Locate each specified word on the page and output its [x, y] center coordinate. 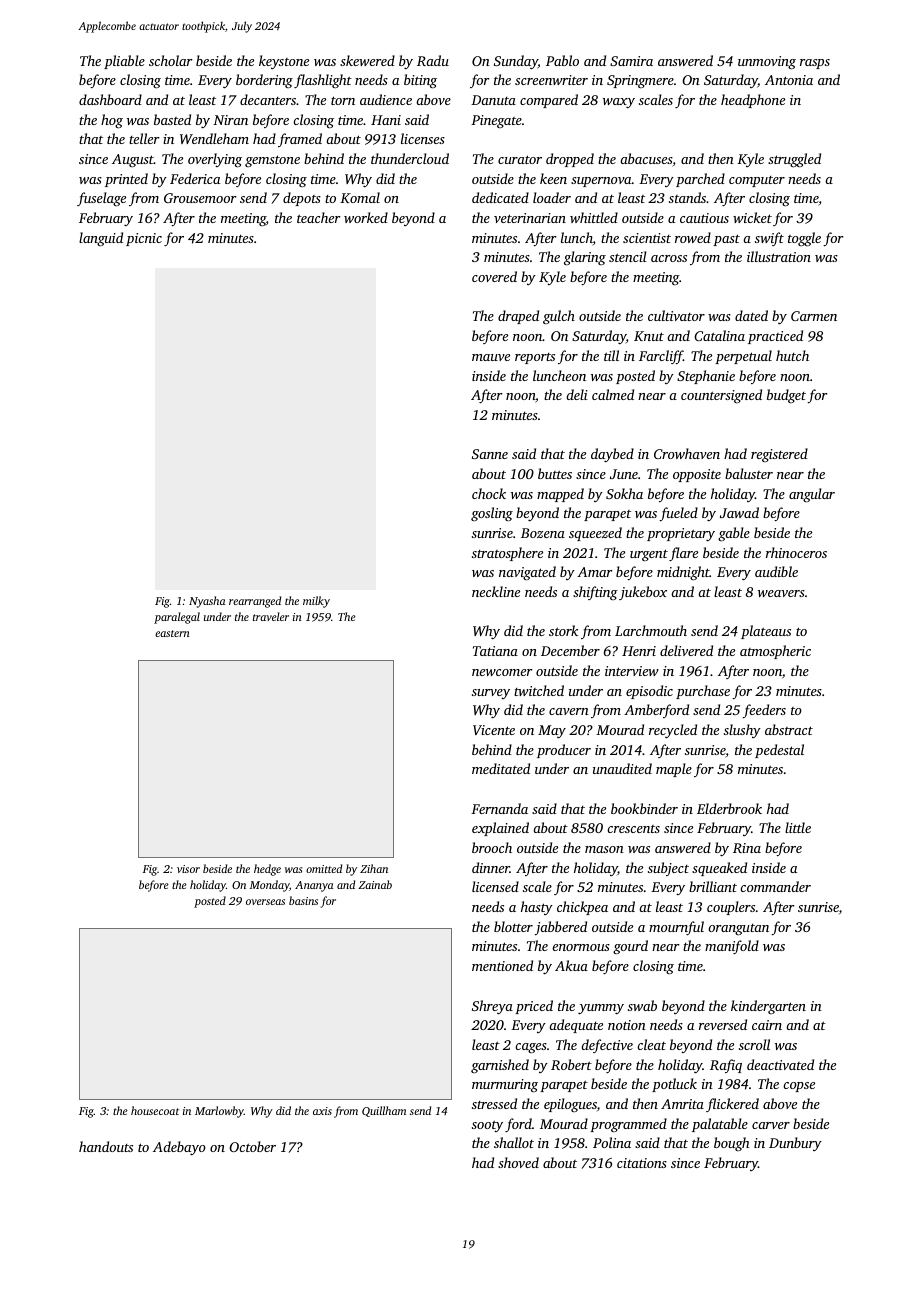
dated [751, 315]
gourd [630, 947]
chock [489, 493]
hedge [267, 870]
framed [300, 140]
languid [101, 239]
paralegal [177, 618]
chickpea [582, 908]
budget [786, 396]
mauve [491, 357]
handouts [106, 1146]
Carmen [814, 316]
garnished [500, 1066]
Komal [360, 197]
